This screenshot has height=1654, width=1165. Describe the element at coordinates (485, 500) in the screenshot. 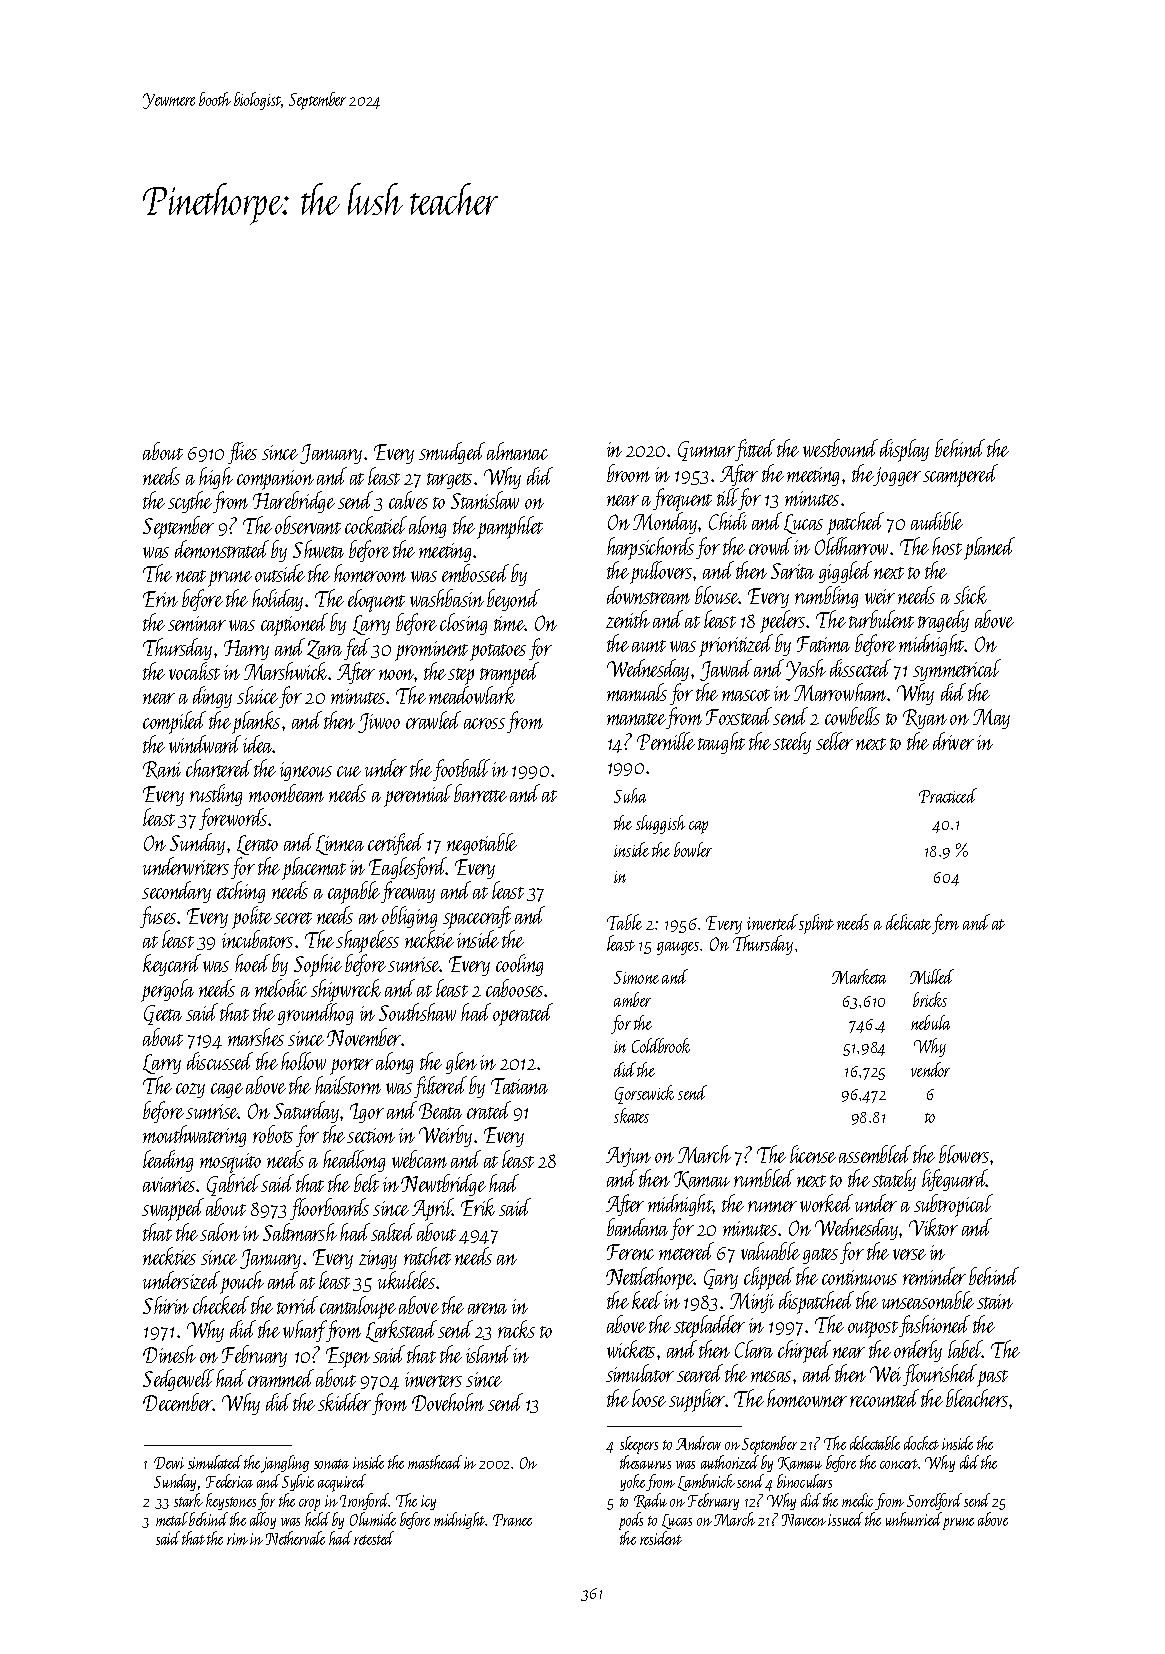

I see `Stanislaw` at that location.
